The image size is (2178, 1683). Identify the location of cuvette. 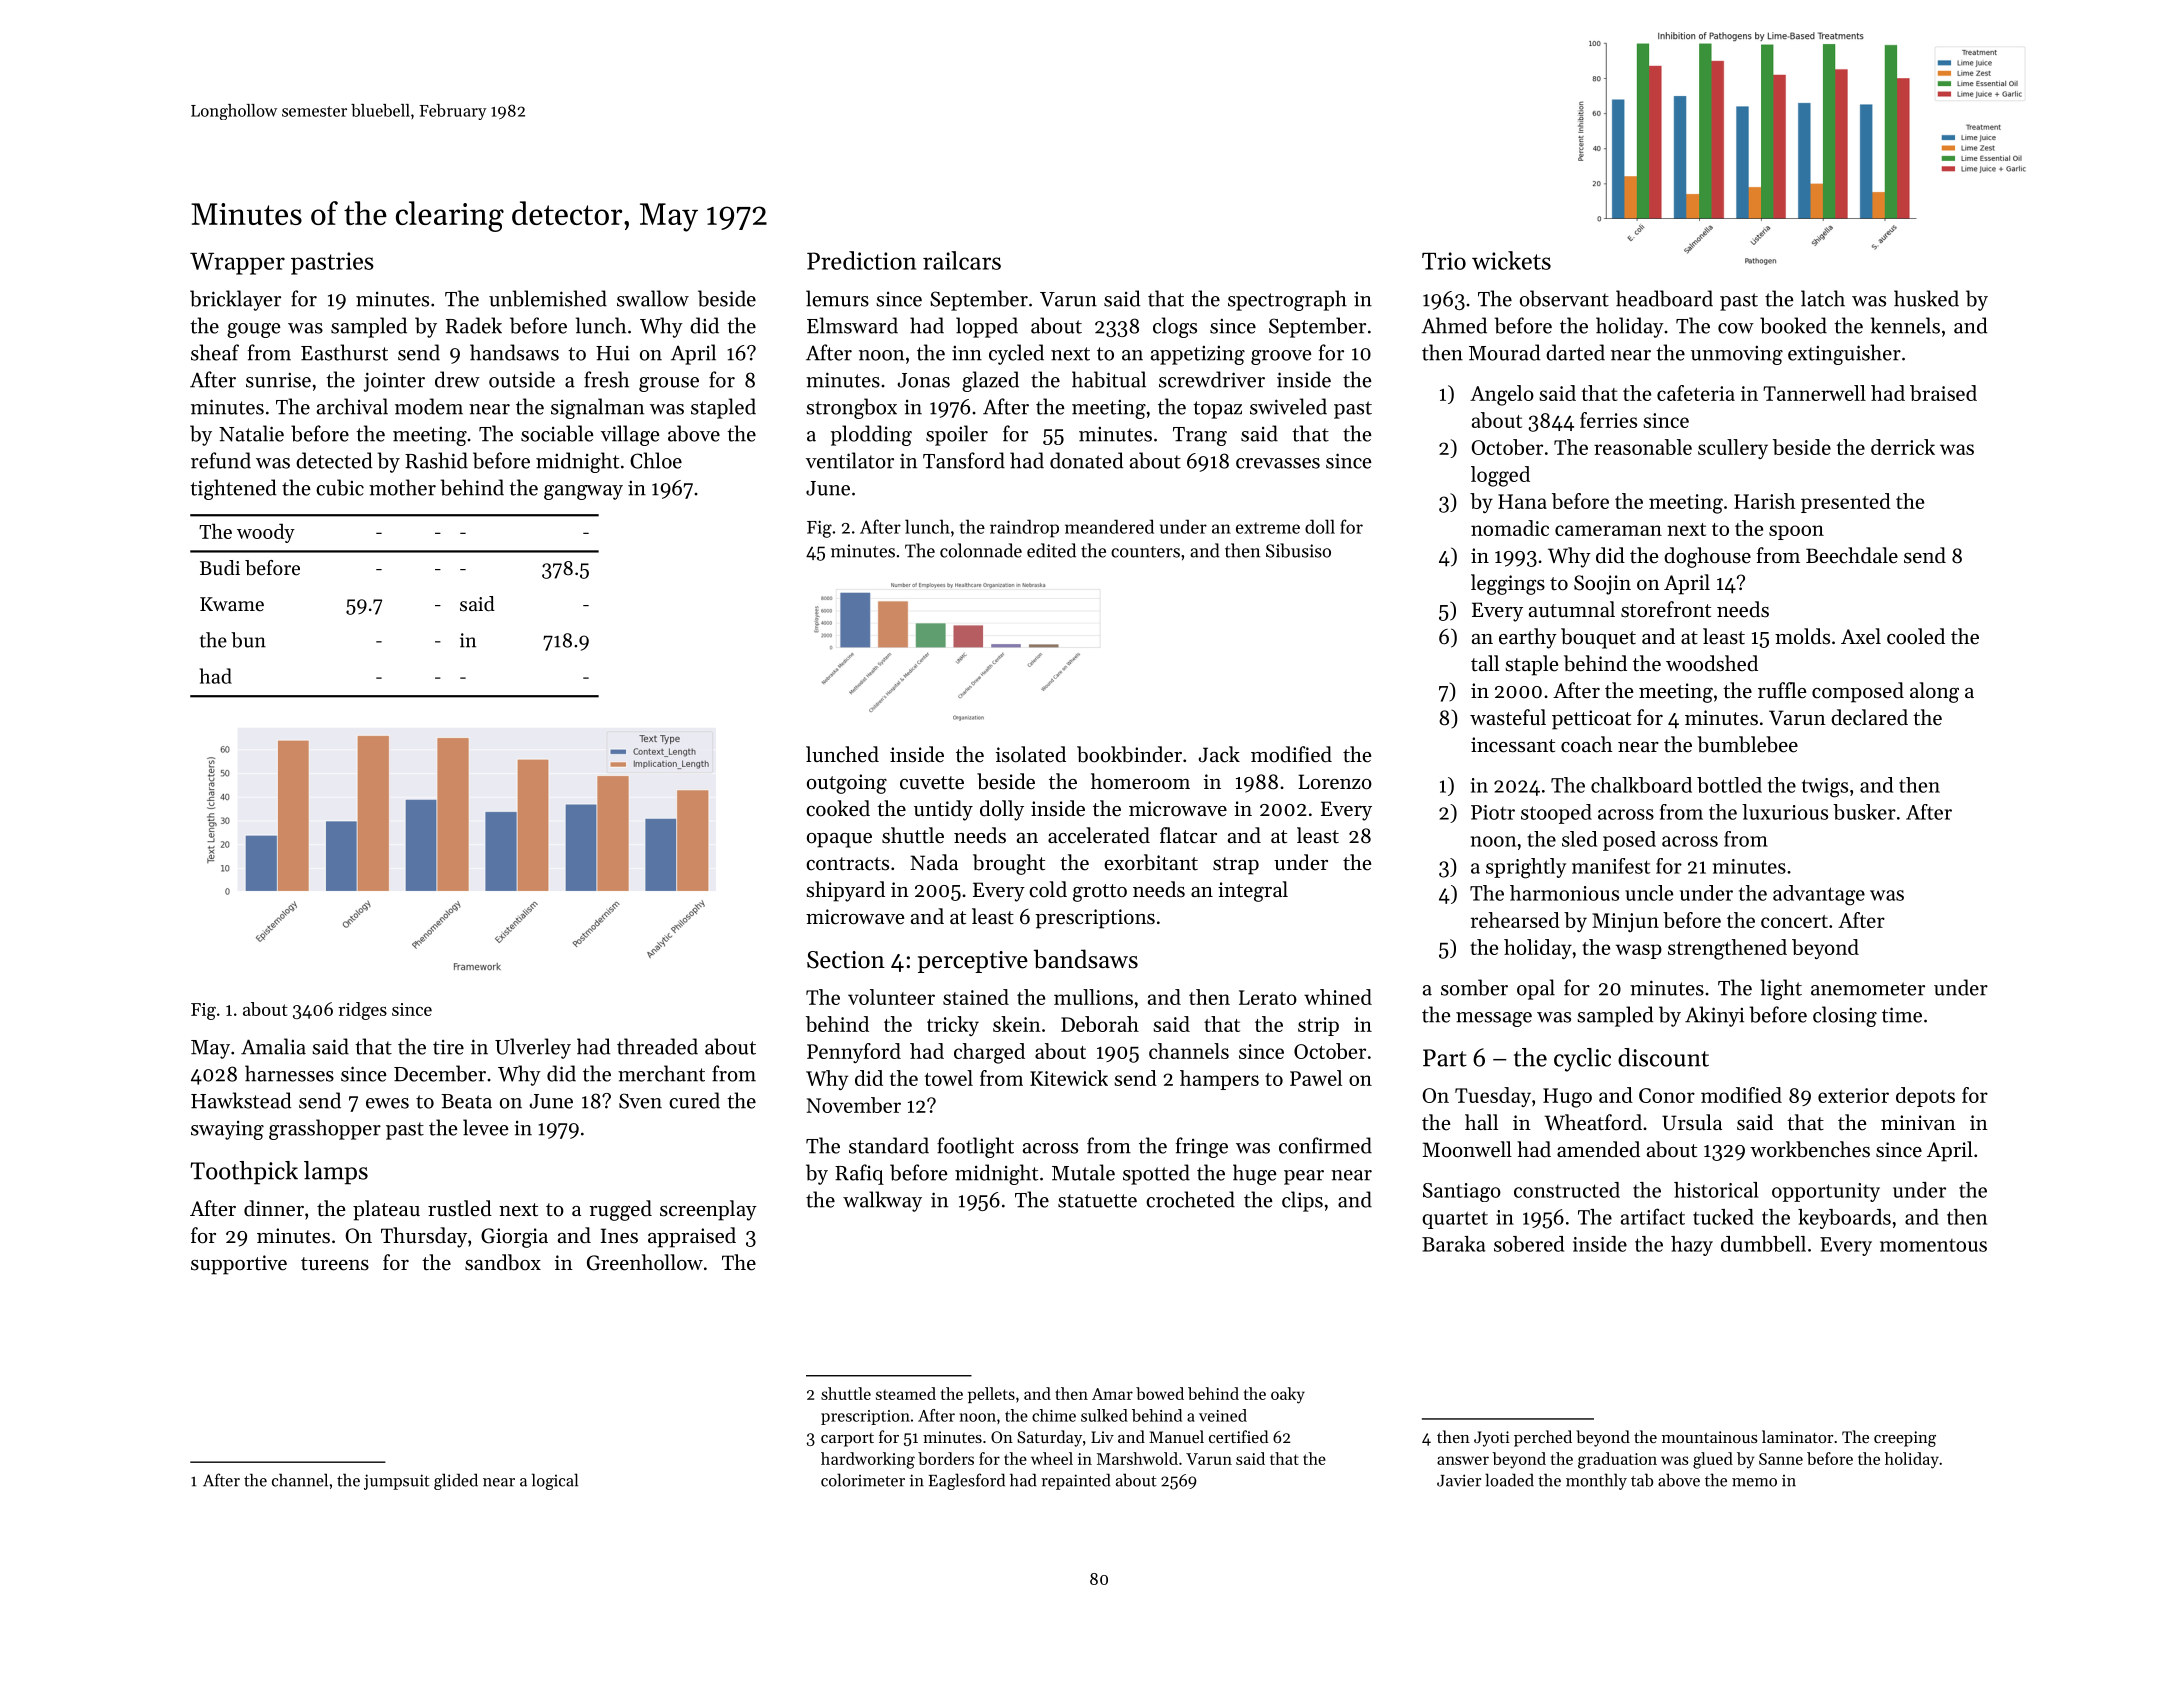
(932, 783).
